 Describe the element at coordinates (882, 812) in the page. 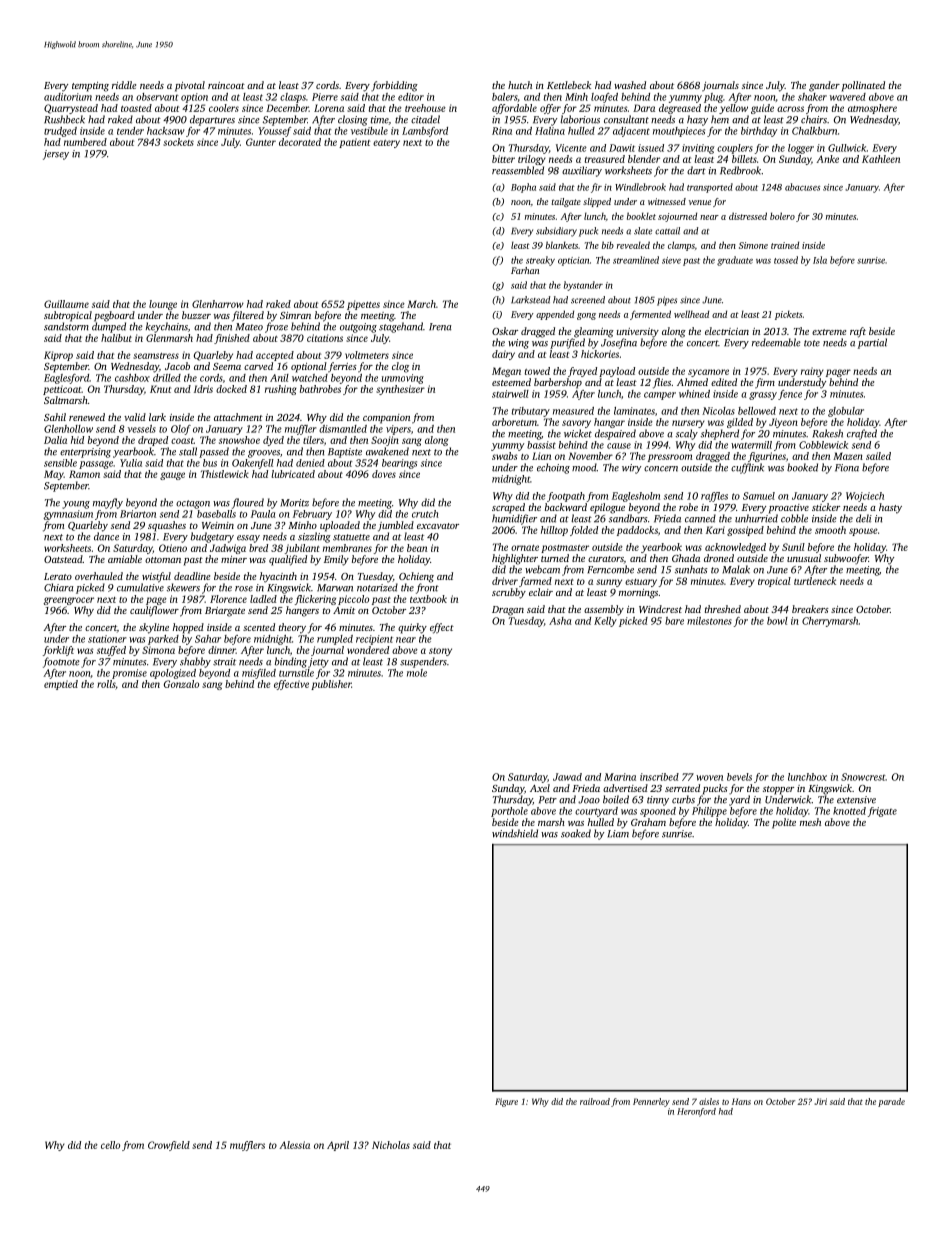

I see `frigate` at that location.
